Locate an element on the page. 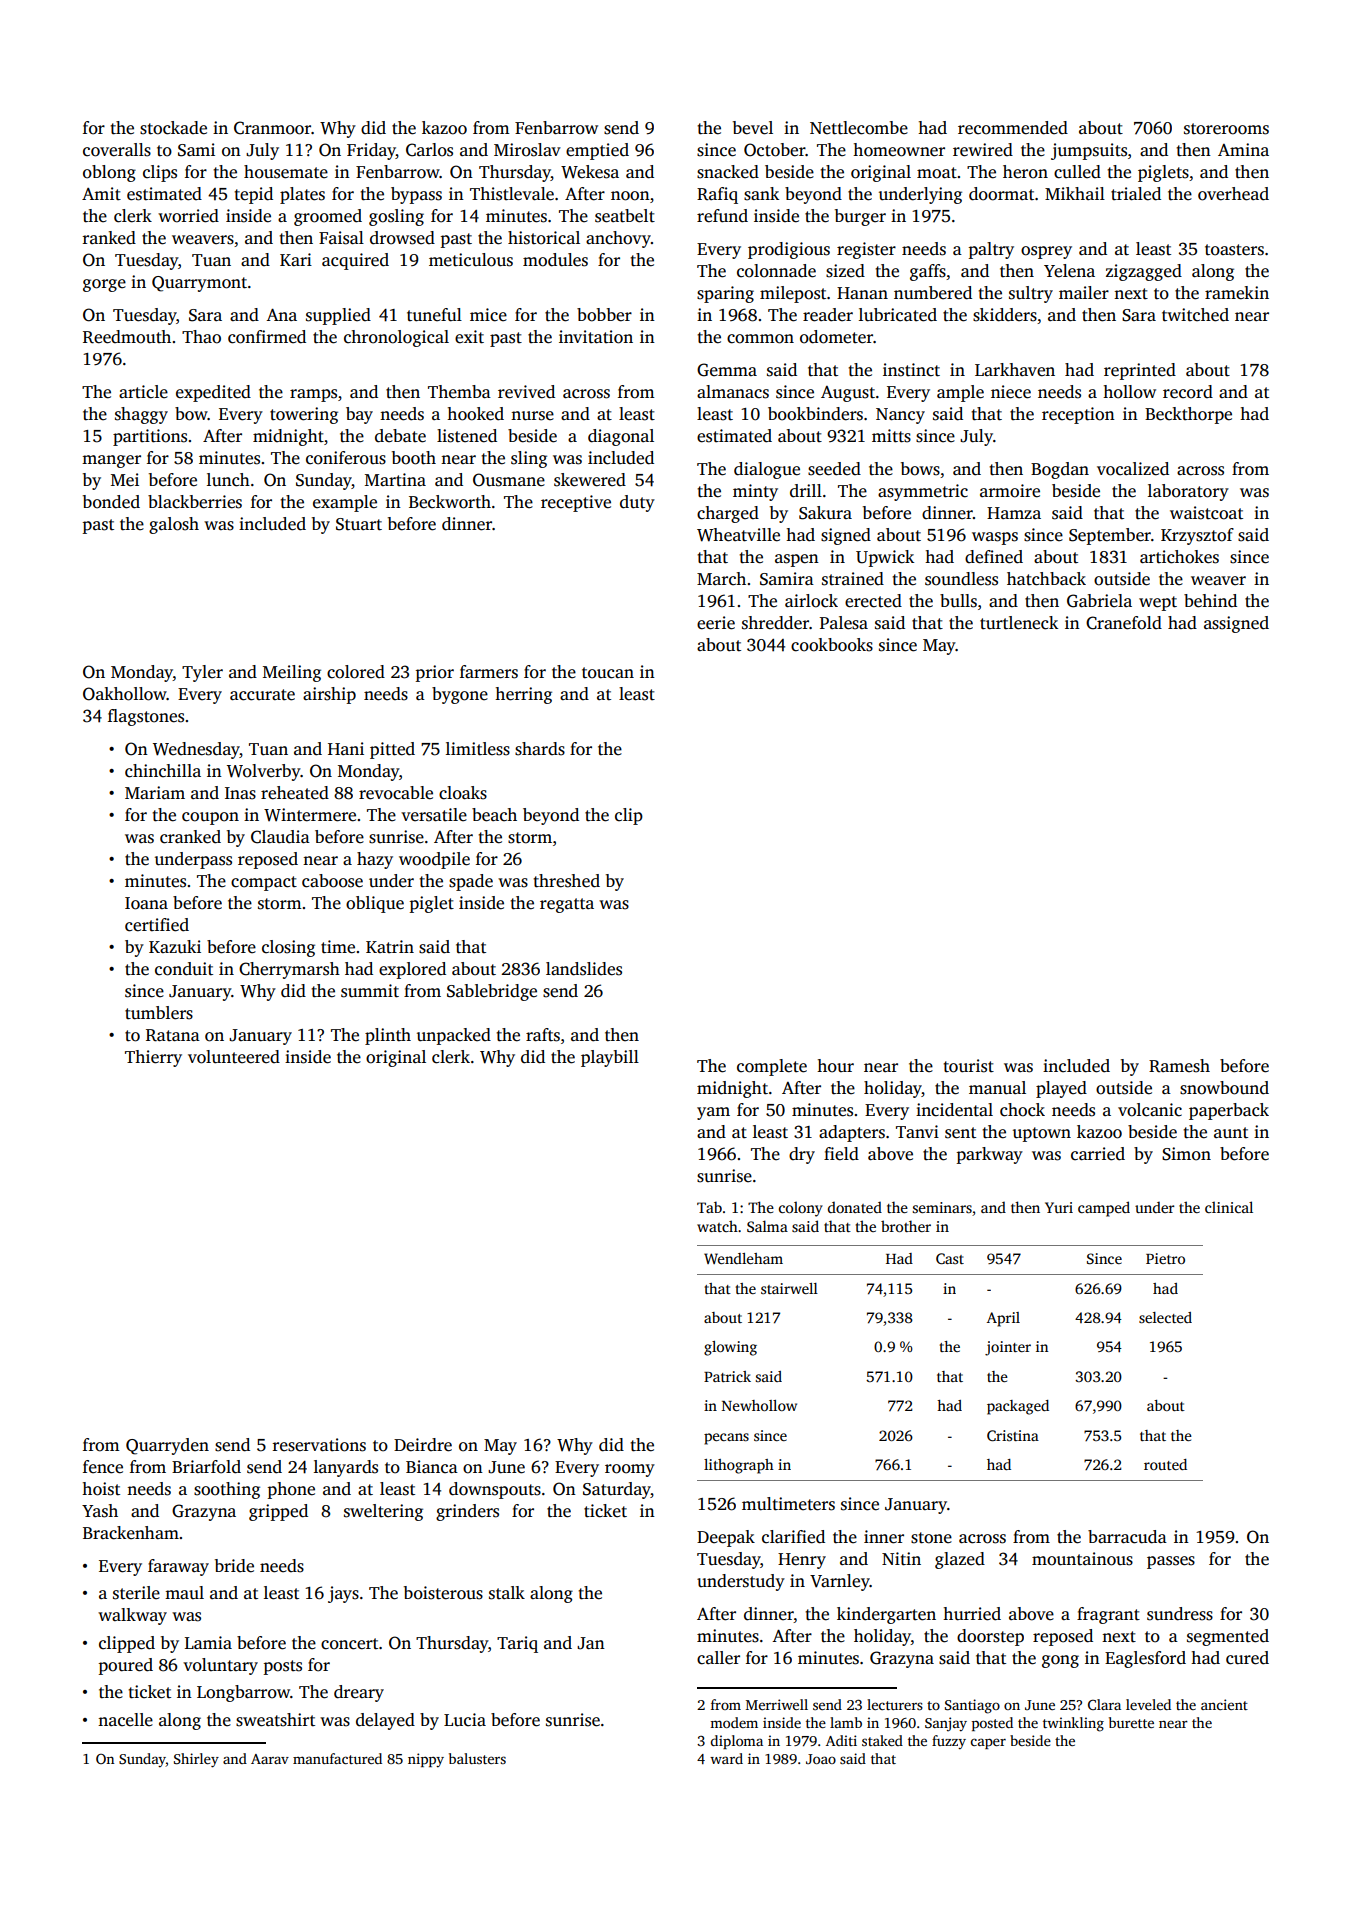 Image resolution: width=1352 pixels, height=1912 pixels. maul is located at coordinates (184, 1592).
